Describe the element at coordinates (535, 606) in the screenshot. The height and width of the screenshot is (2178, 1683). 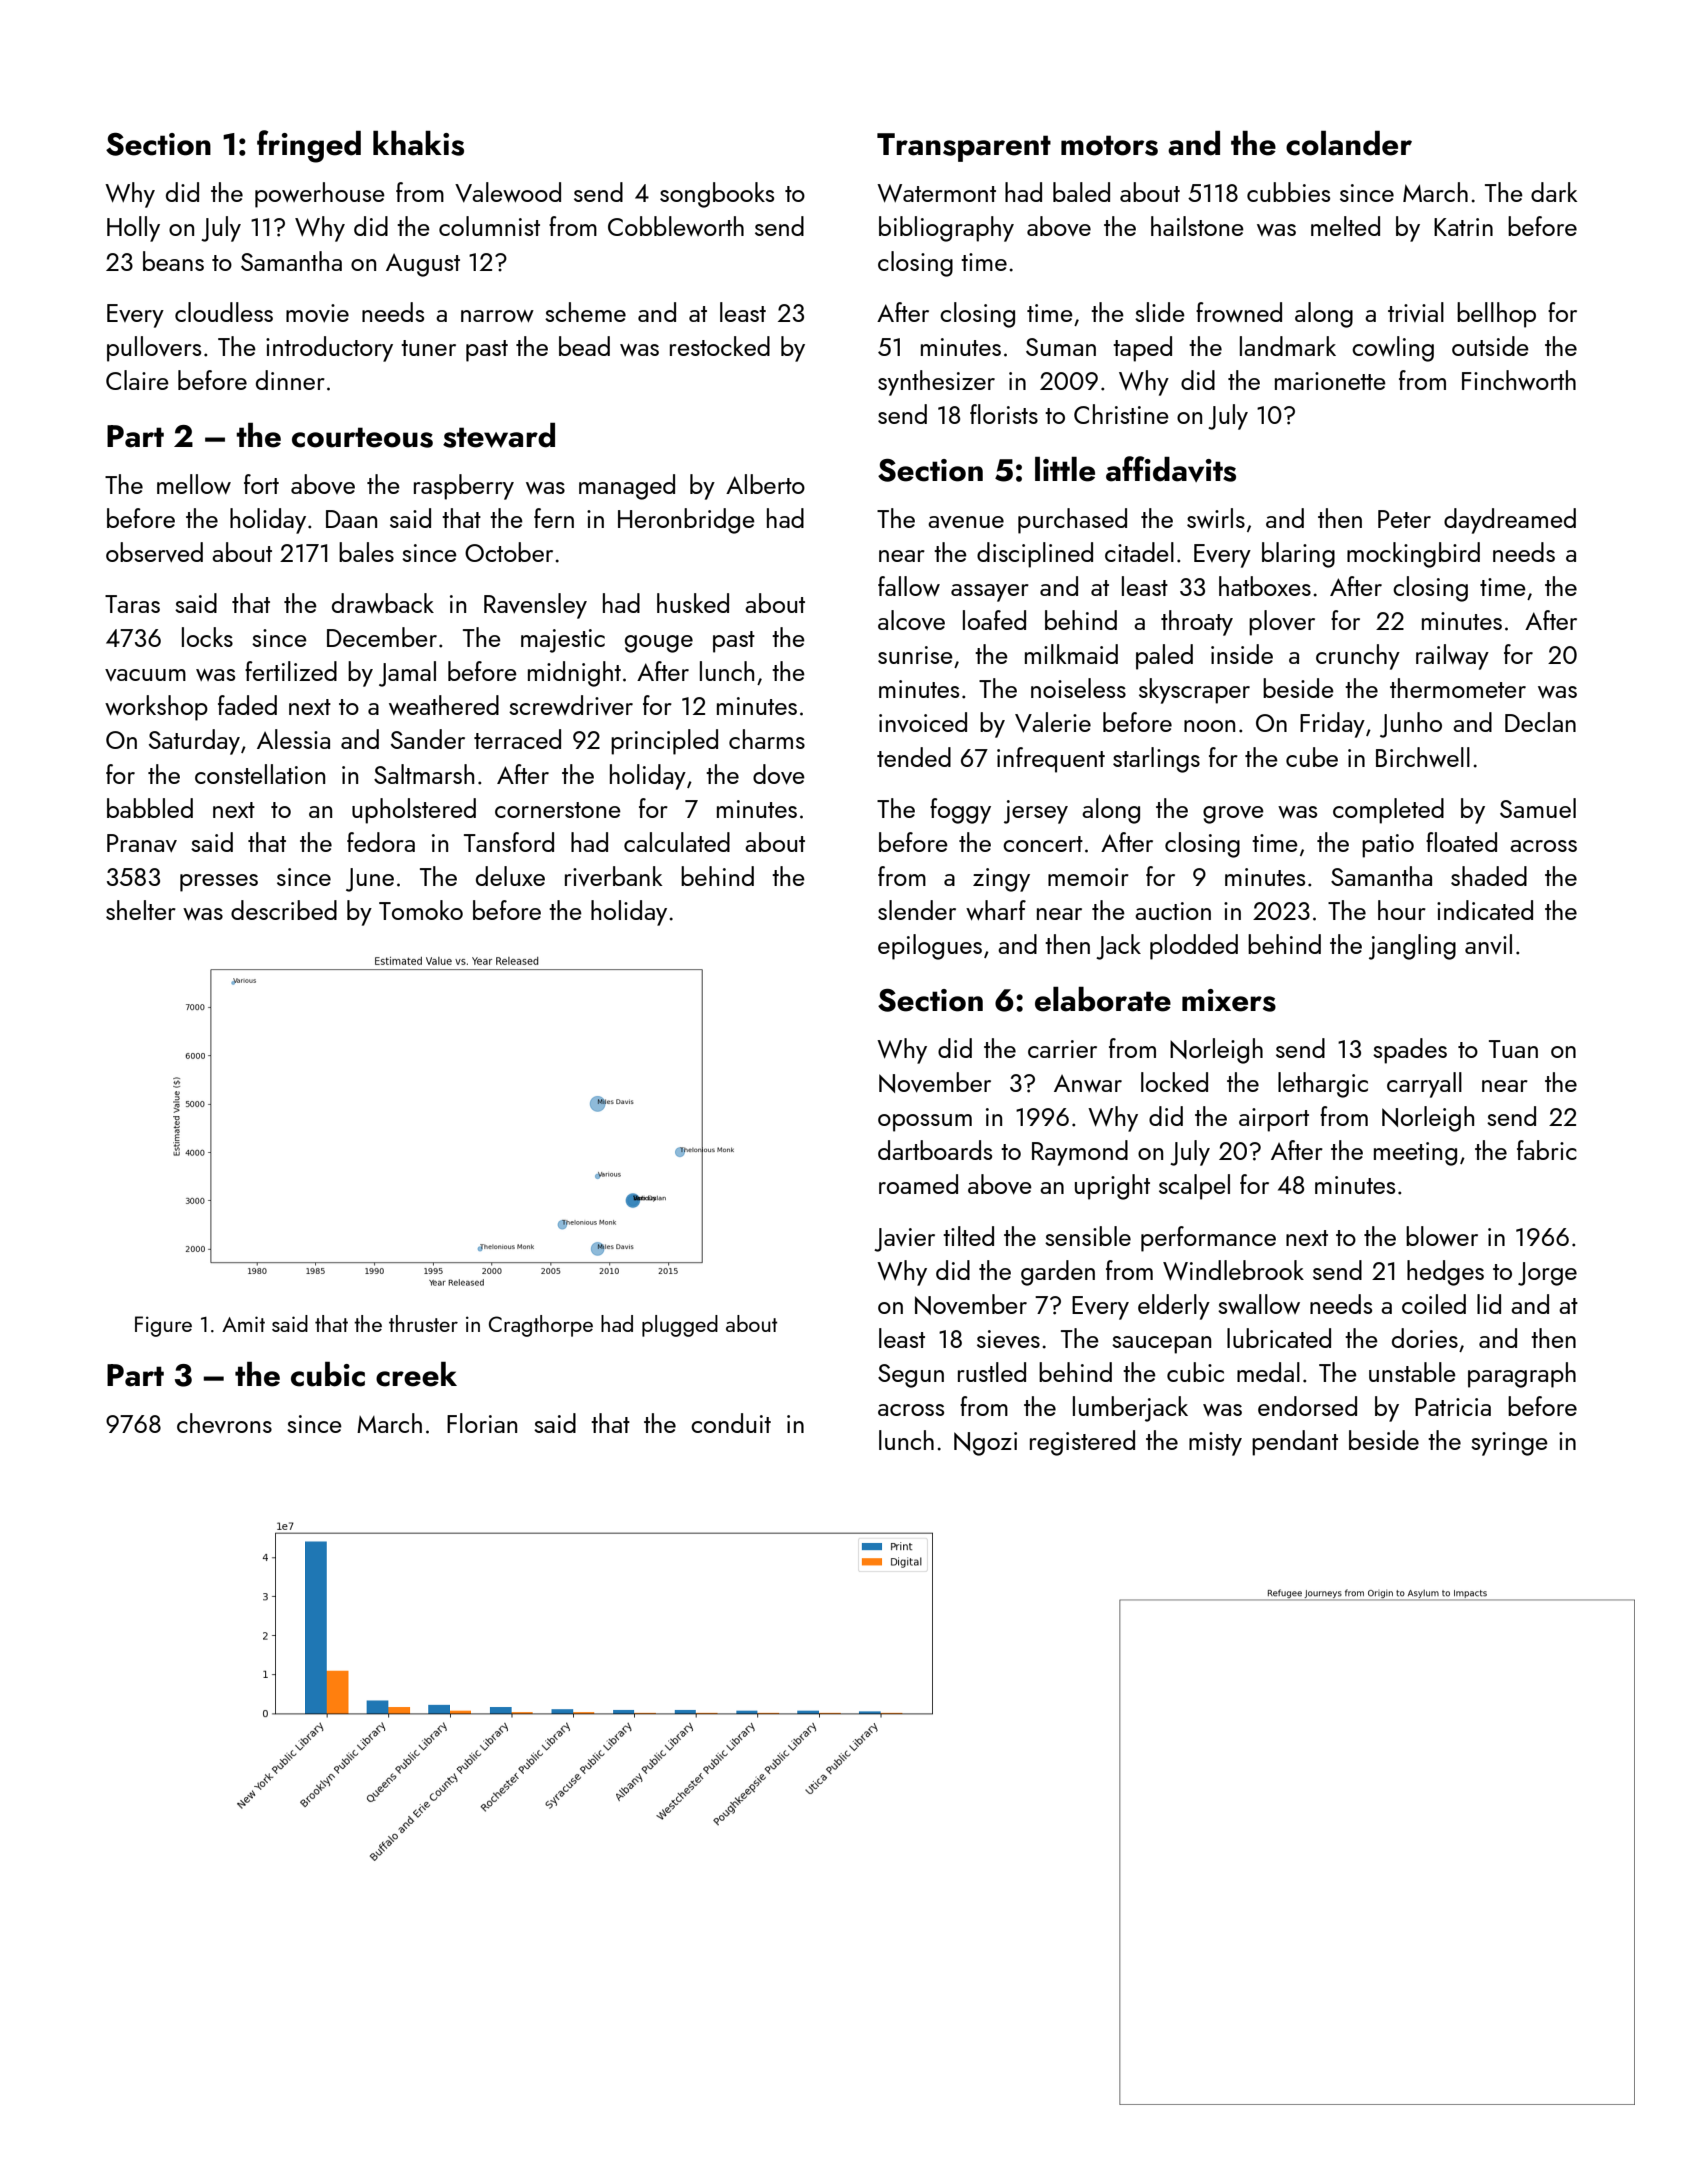
I see `Ravensley` at that location.
